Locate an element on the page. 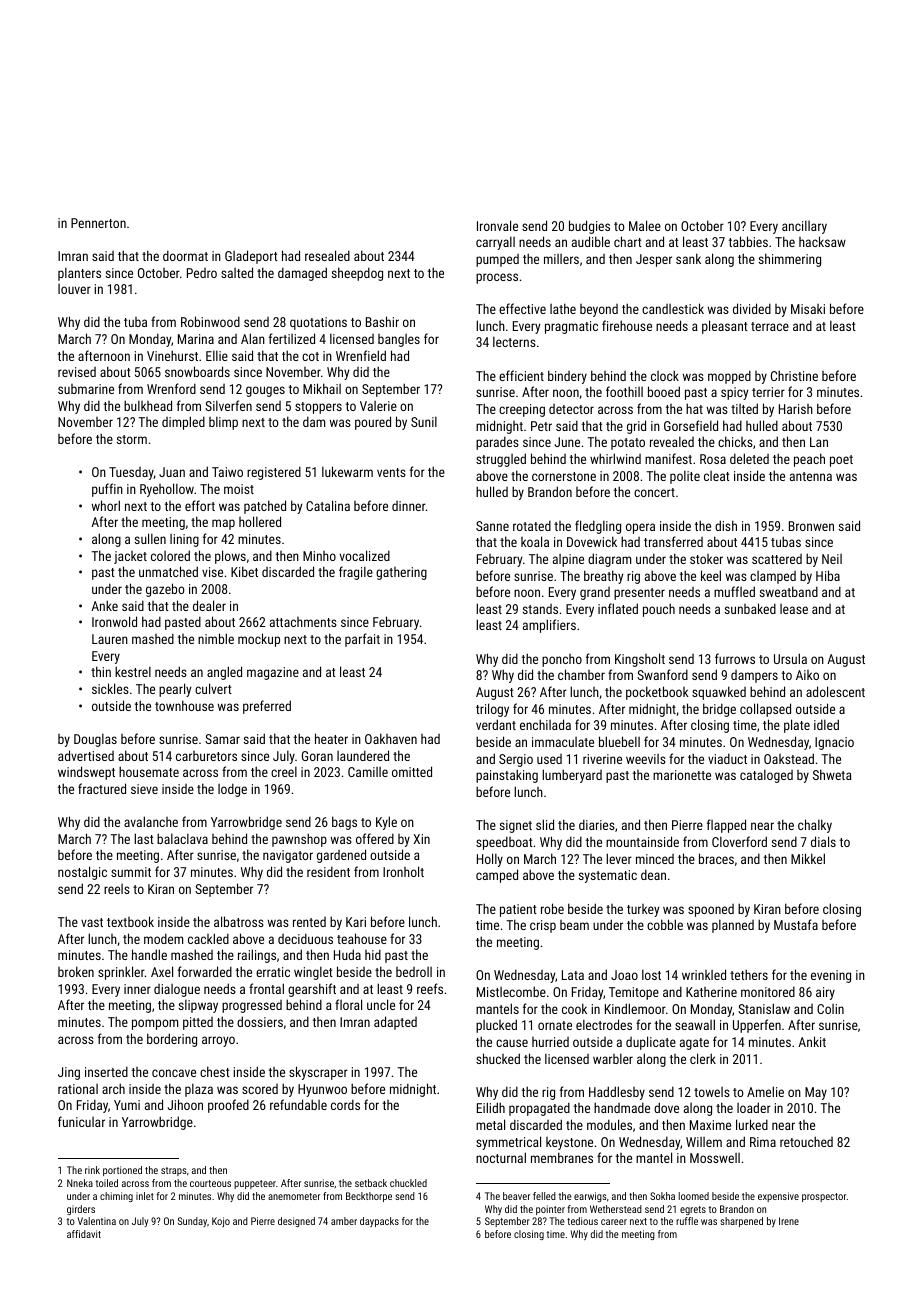 The height and width of the page is (1311, 924). prospector is located at coordinates (824, 1197).
